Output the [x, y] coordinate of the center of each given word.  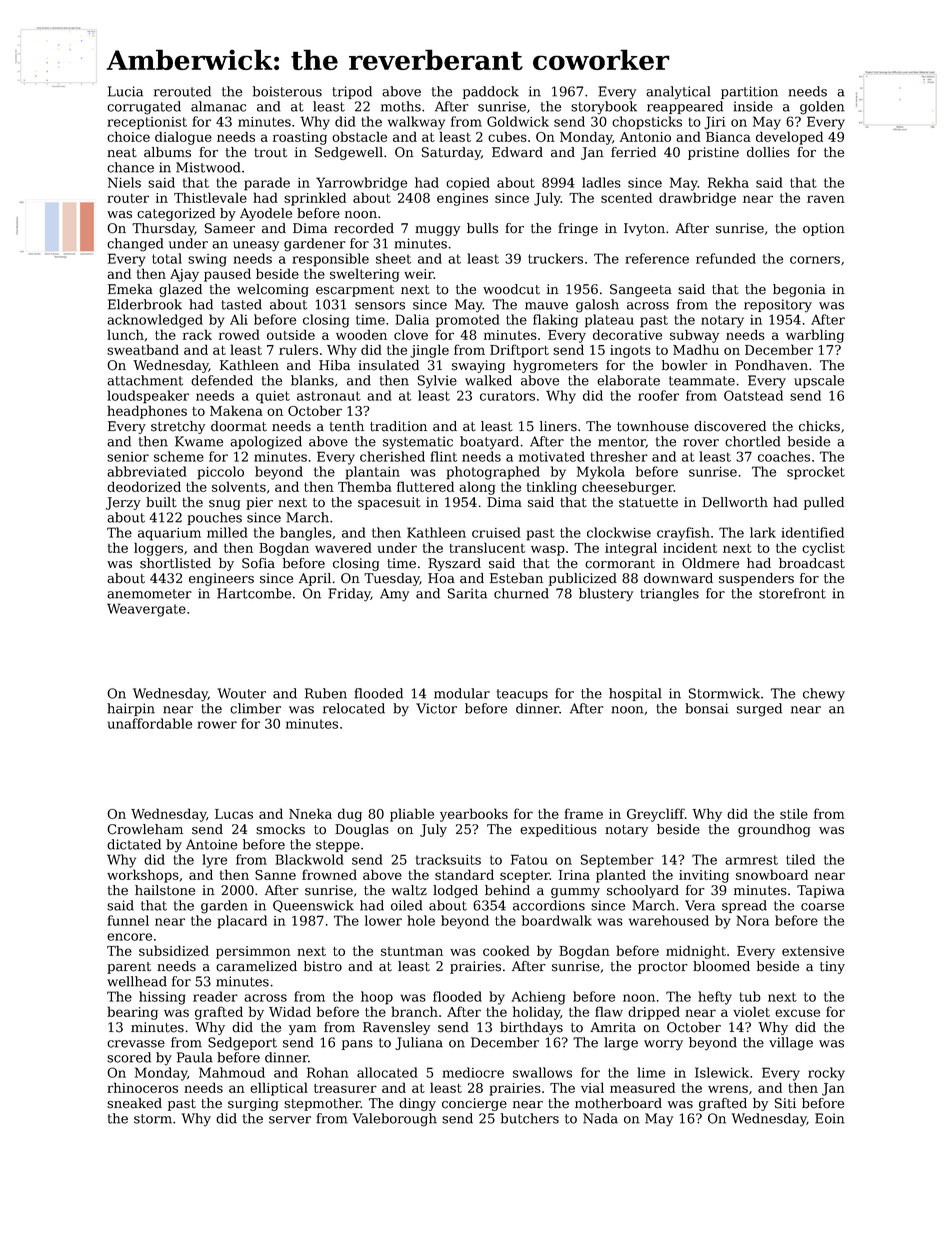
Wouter [241, 693]
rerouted [182, 91]
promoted [468, 321]
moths [401, 106]
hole [421, 920]
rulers [298, 349]
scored [129, 1057]
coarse [822, 907]
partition [749, 92]
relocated [354, 708]
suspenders [756, 579]
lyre [214, 861]
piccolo [220, 473]
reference [657, 258]
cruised [496, 532]
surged [759, 710]
